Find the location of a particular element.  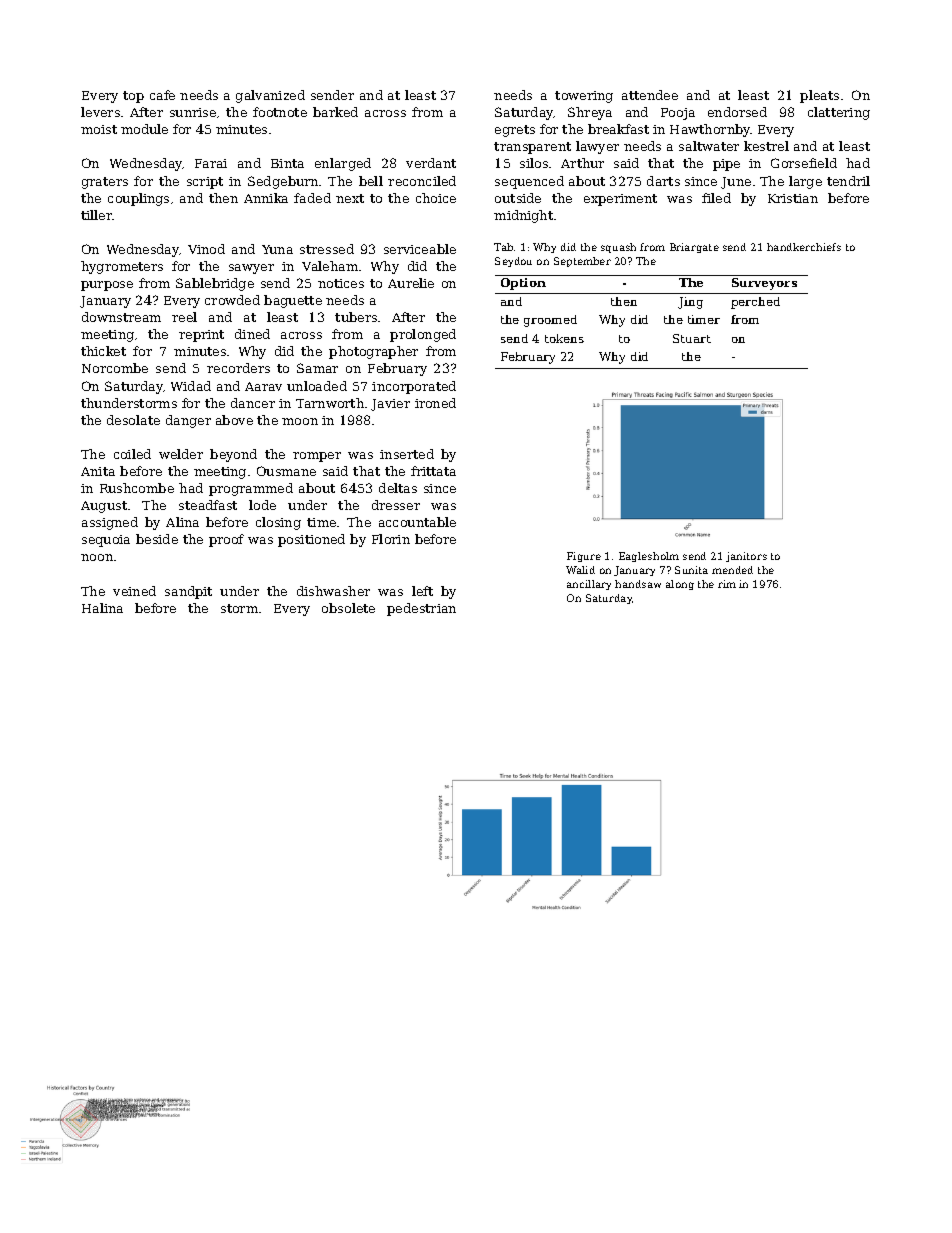

janitors is located at coordinates (746, 557).
